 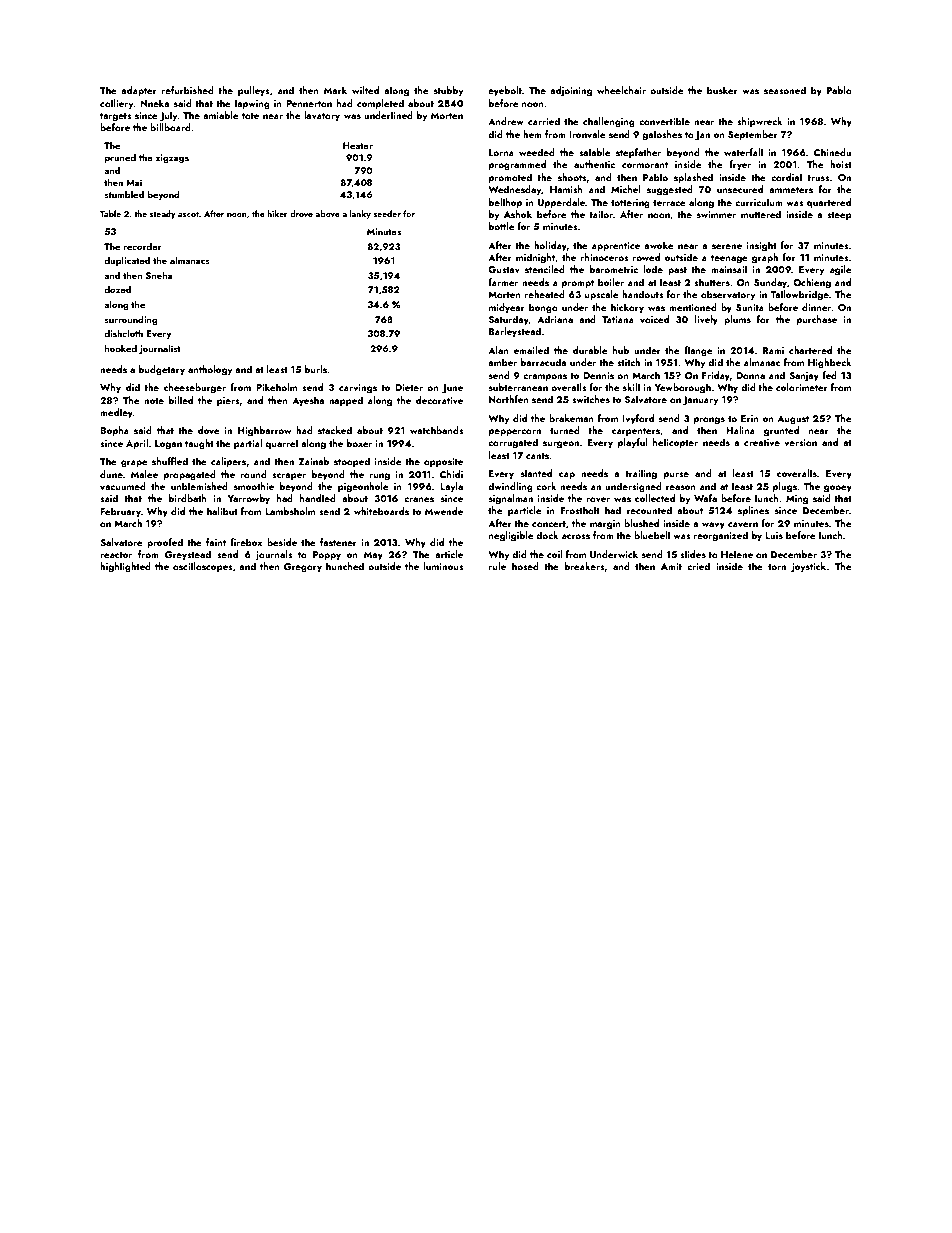 What do you see at coordinates (511, 536) in the image?
I see `negligible` at bounding box center [511, 536].
